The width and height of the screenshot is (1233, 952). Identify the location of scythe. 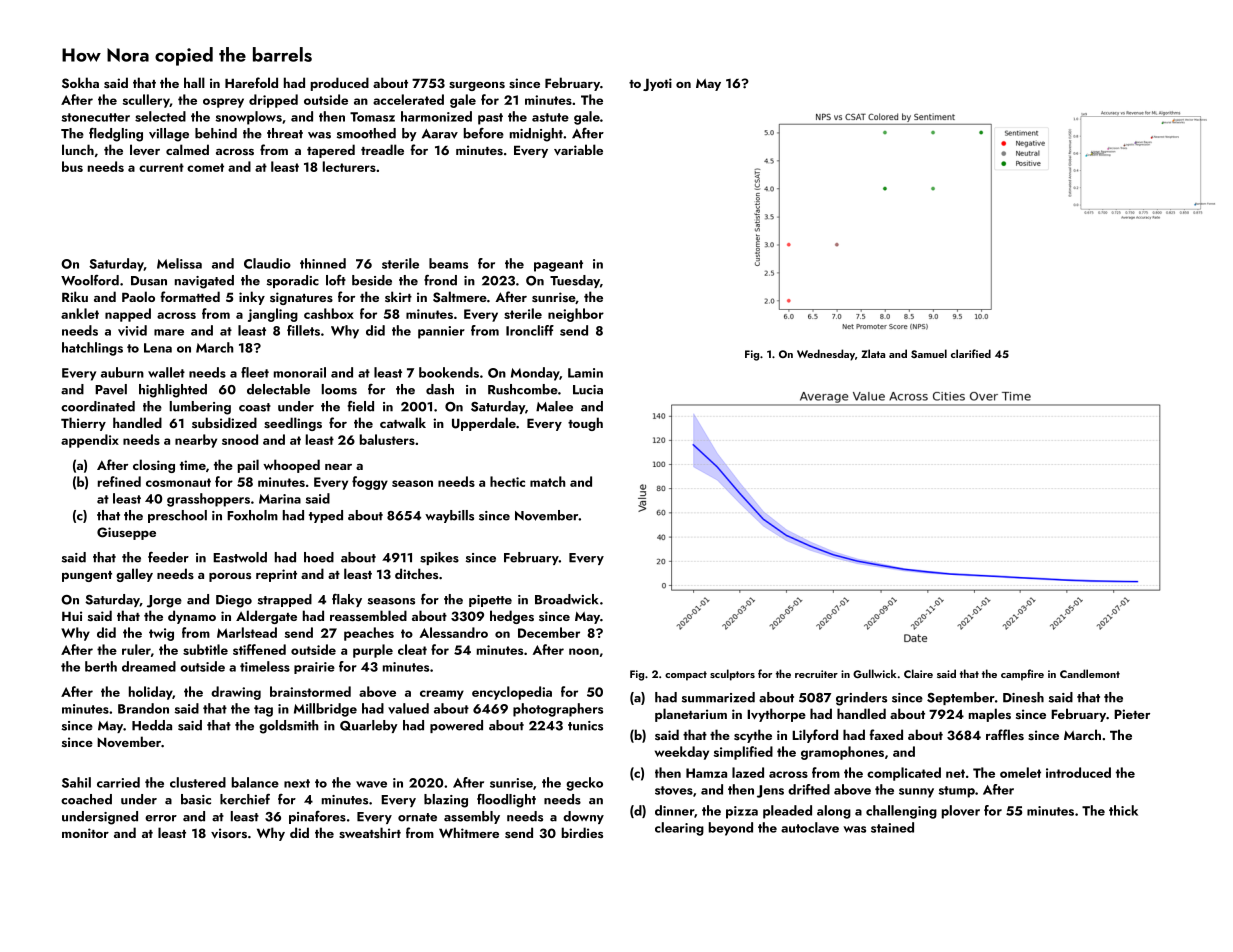
(753, 736).
